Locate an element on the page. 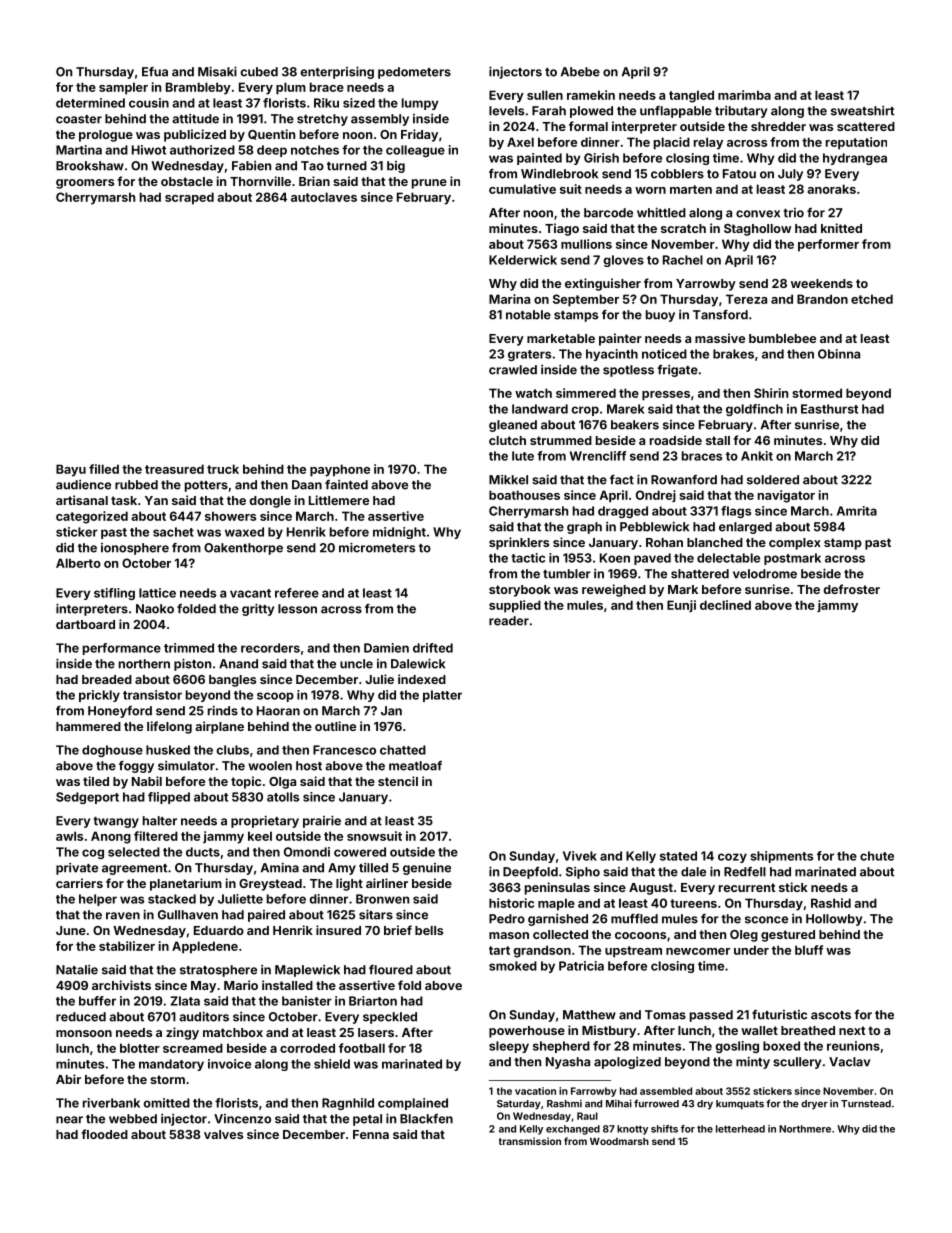  Tao is located at coordinates (312, 166).
